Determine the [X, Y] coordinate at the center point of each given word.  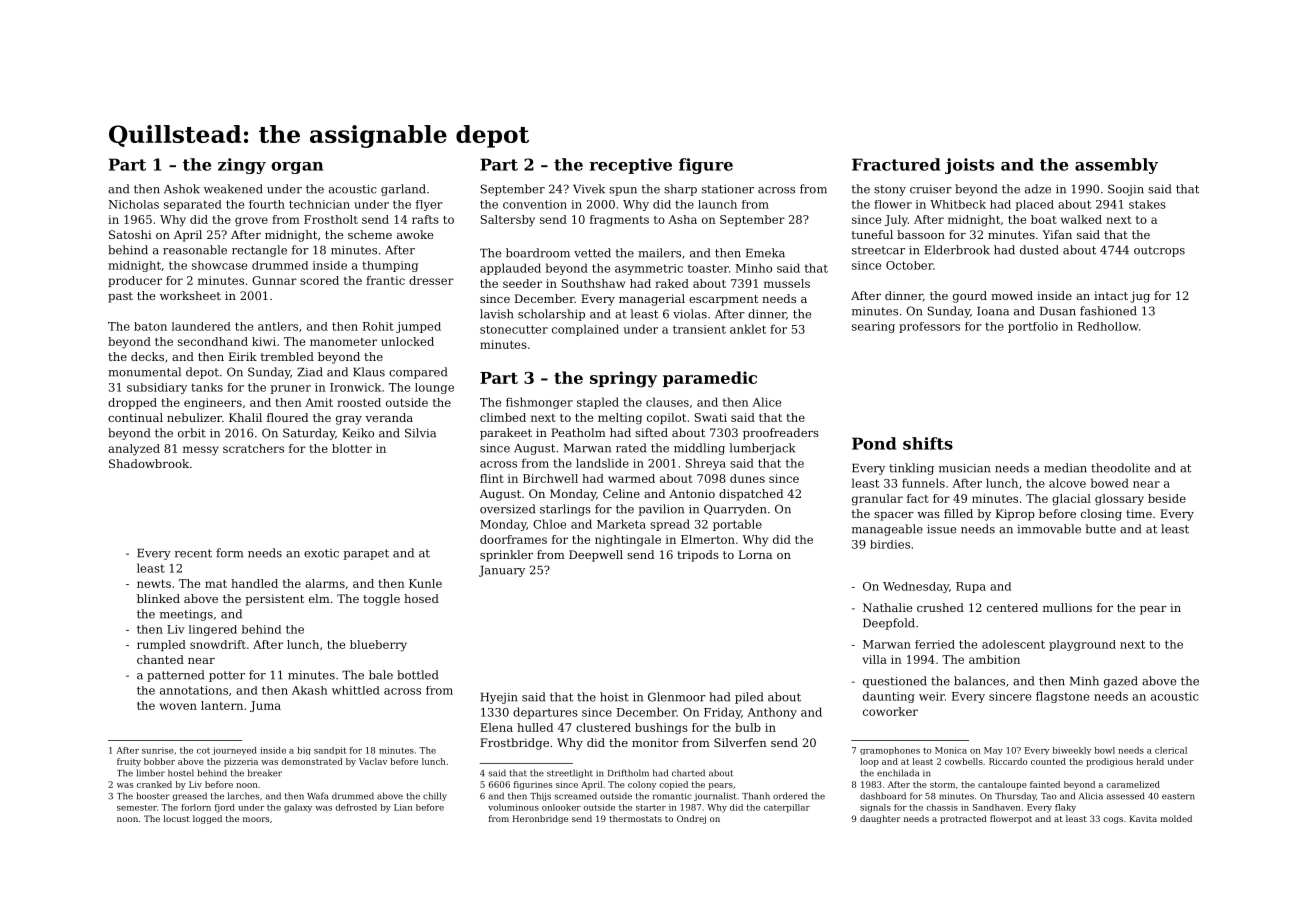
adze [1038, 189]
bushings [661, 729]
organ [297, 168]
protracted [963, 819]
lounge [434, 388]
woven [178, 706]
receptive [630, 166]
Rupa [971, 587]
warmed [631, 478]
